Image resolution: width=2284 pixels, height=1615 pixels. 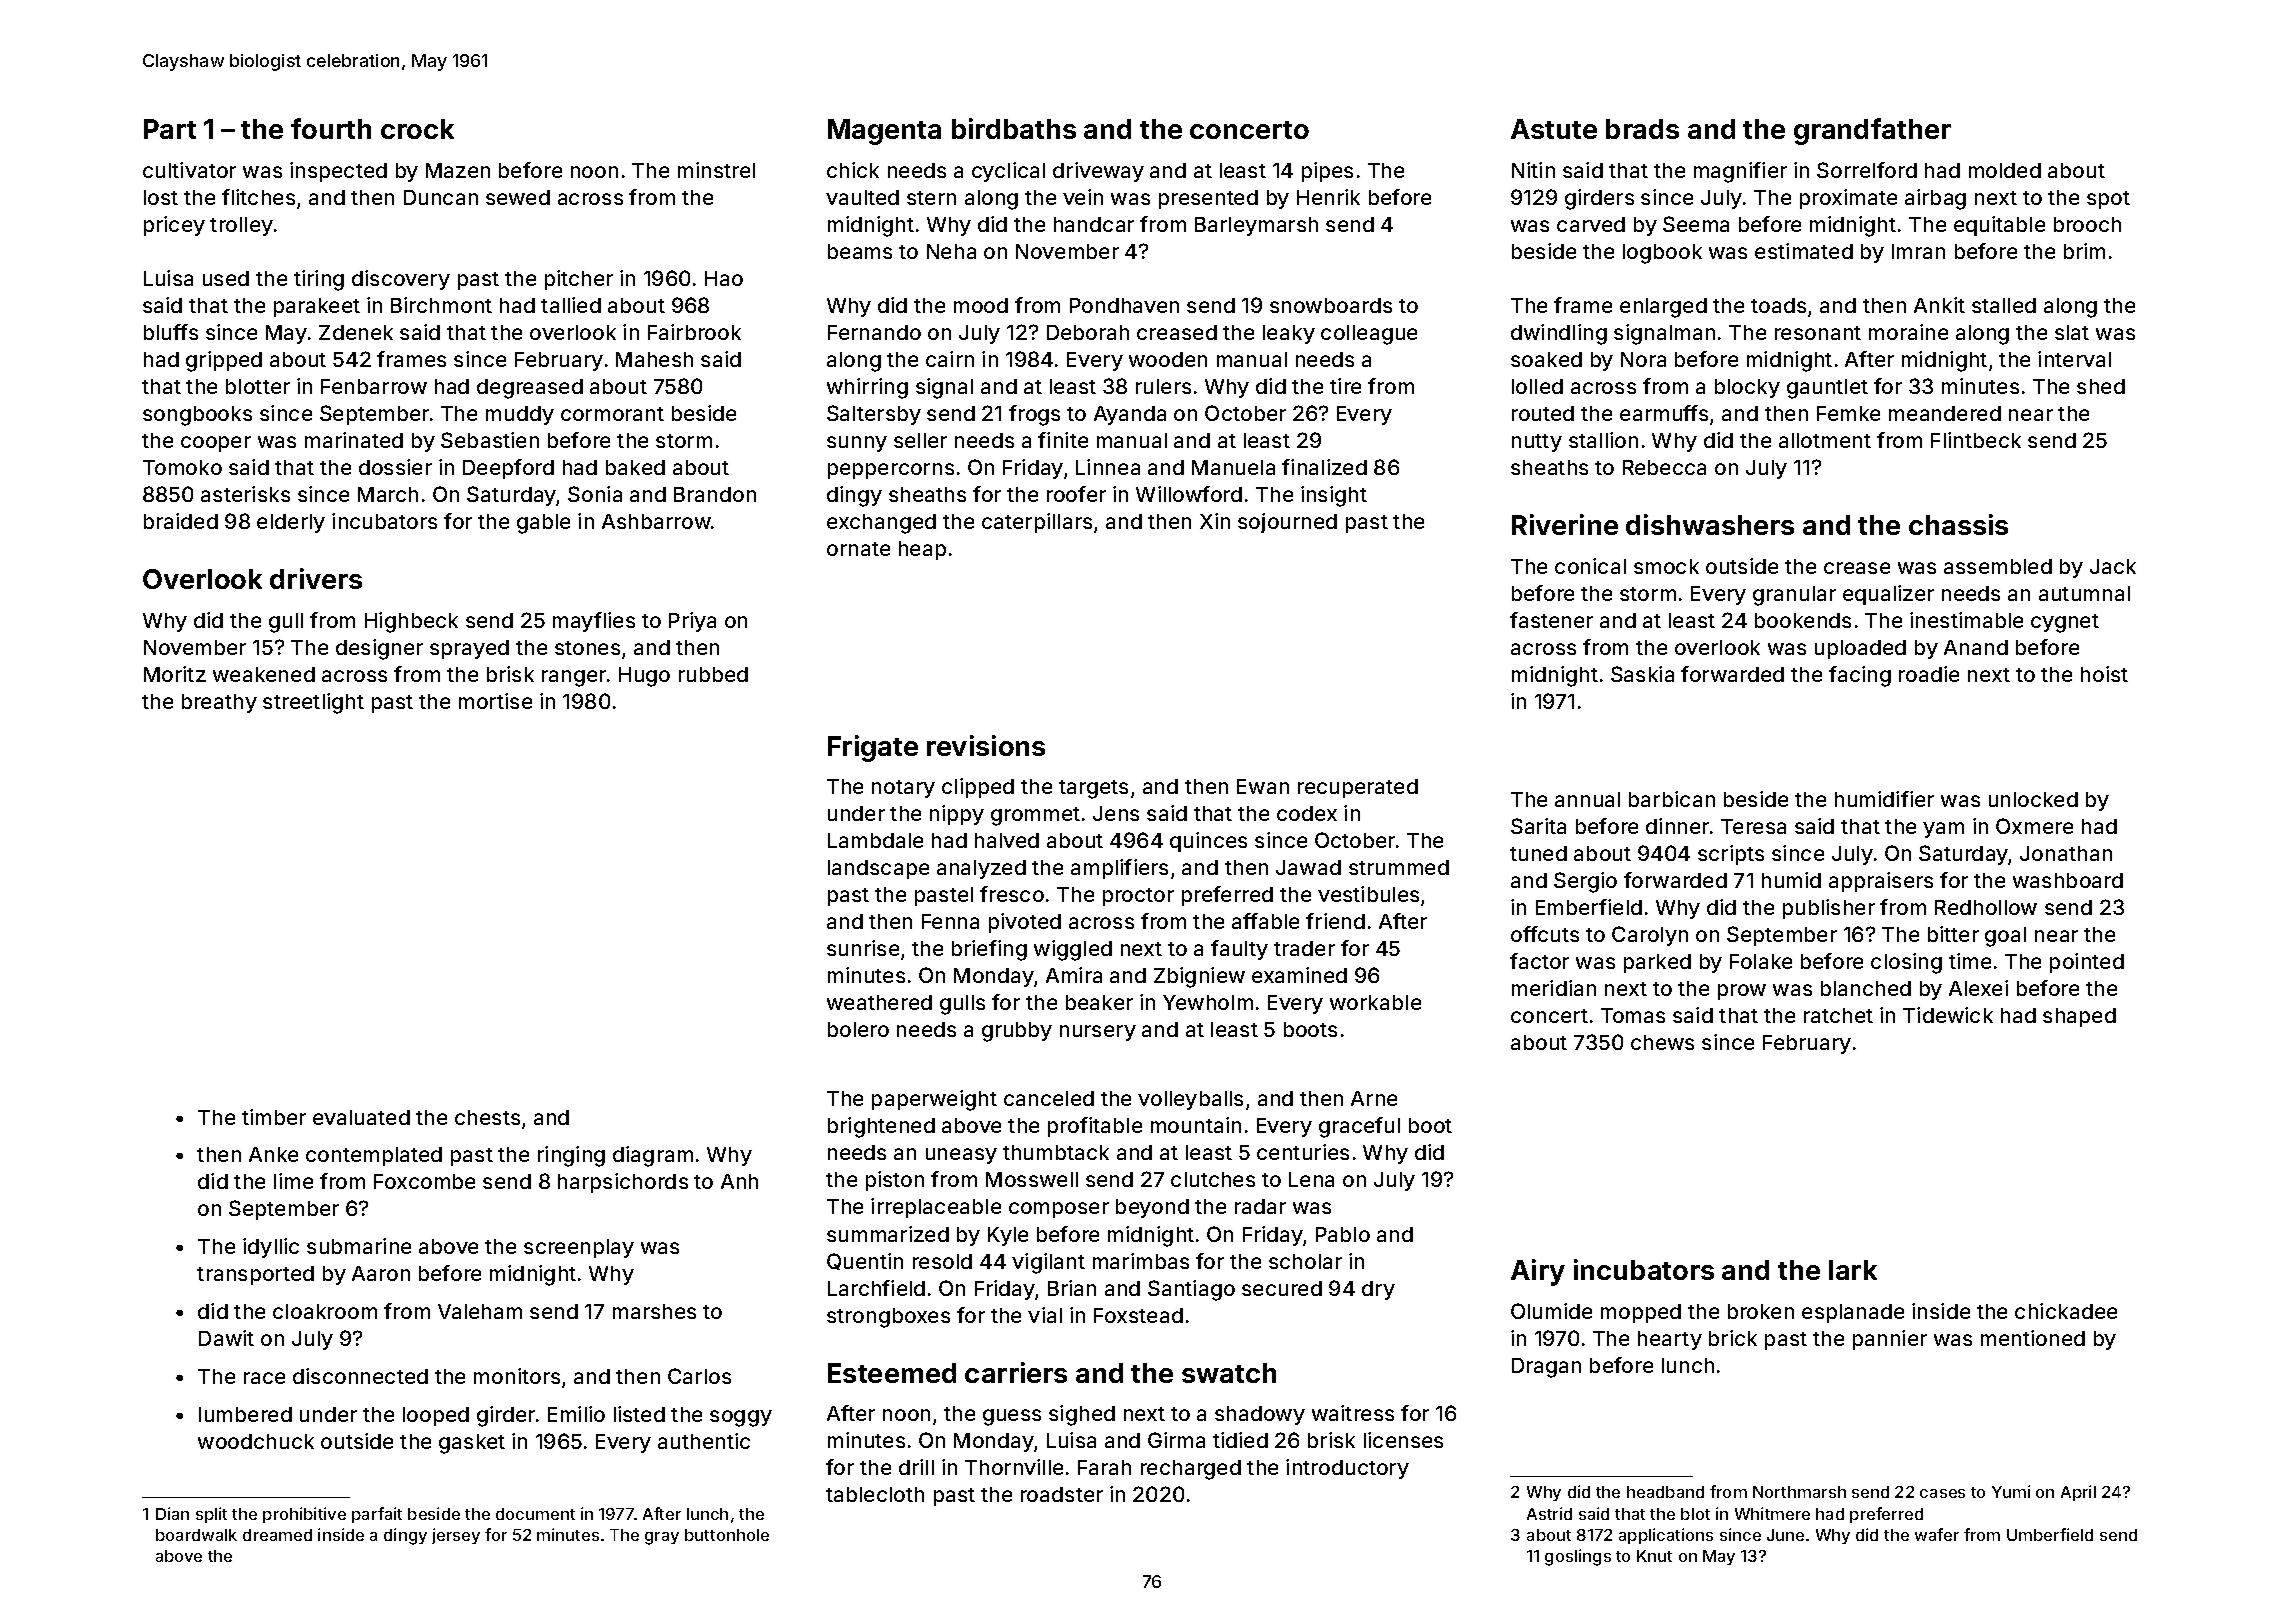 I want to click on weathered, so click(x=879, y=1002).
